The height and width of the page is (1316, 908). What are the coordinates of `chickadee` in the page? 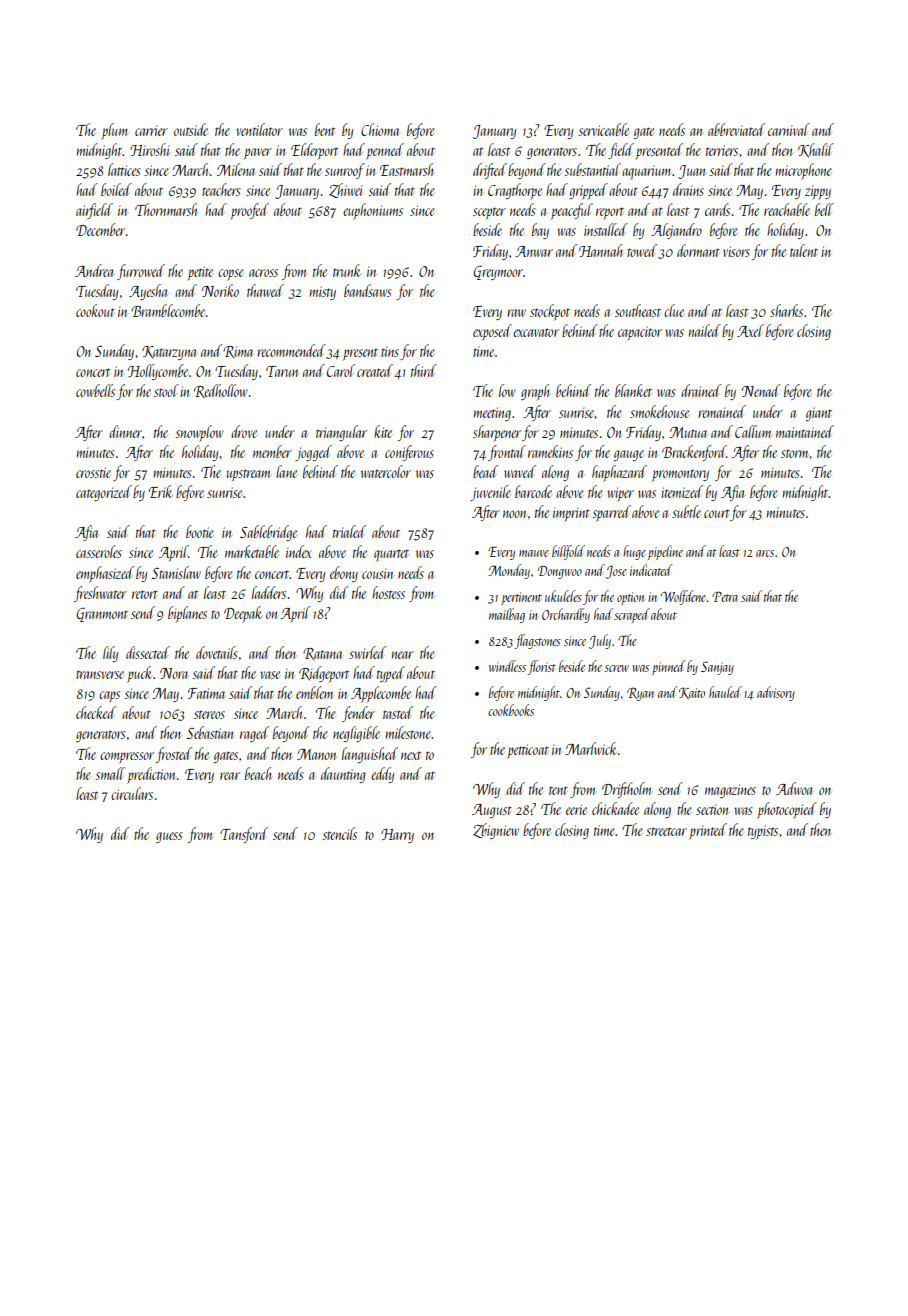 It's located at (615, 808).
